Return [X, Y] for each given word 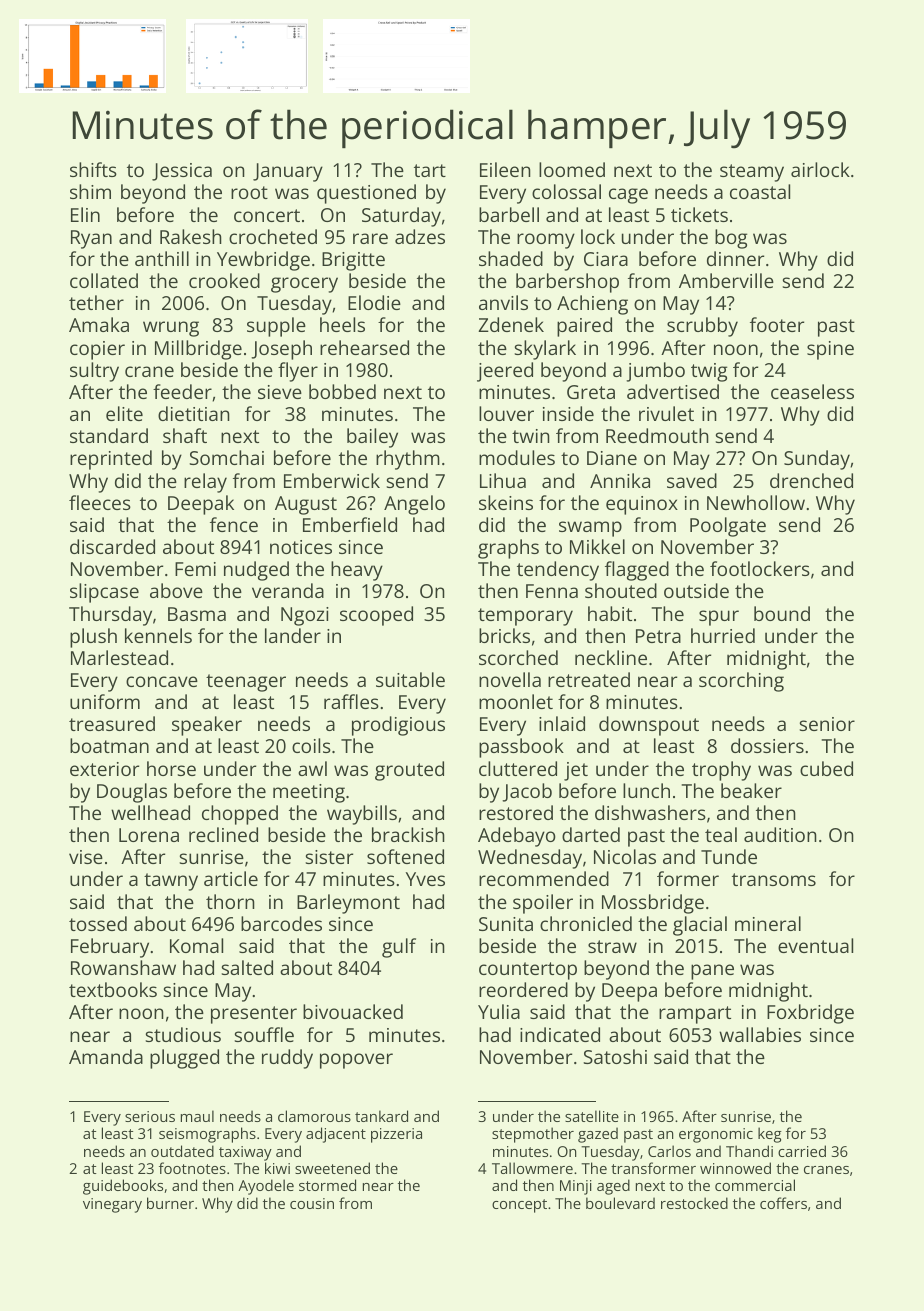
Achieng [592, 305]
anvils [503, 302]
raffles [351, 701]
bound [782, 613]
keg [770, 1135]
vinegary [112, 1205]
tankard [381, 1116]
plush [93, 638]
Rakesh [191, 236]
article [231, 878]
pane [712, 972]
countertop [528, 971]
